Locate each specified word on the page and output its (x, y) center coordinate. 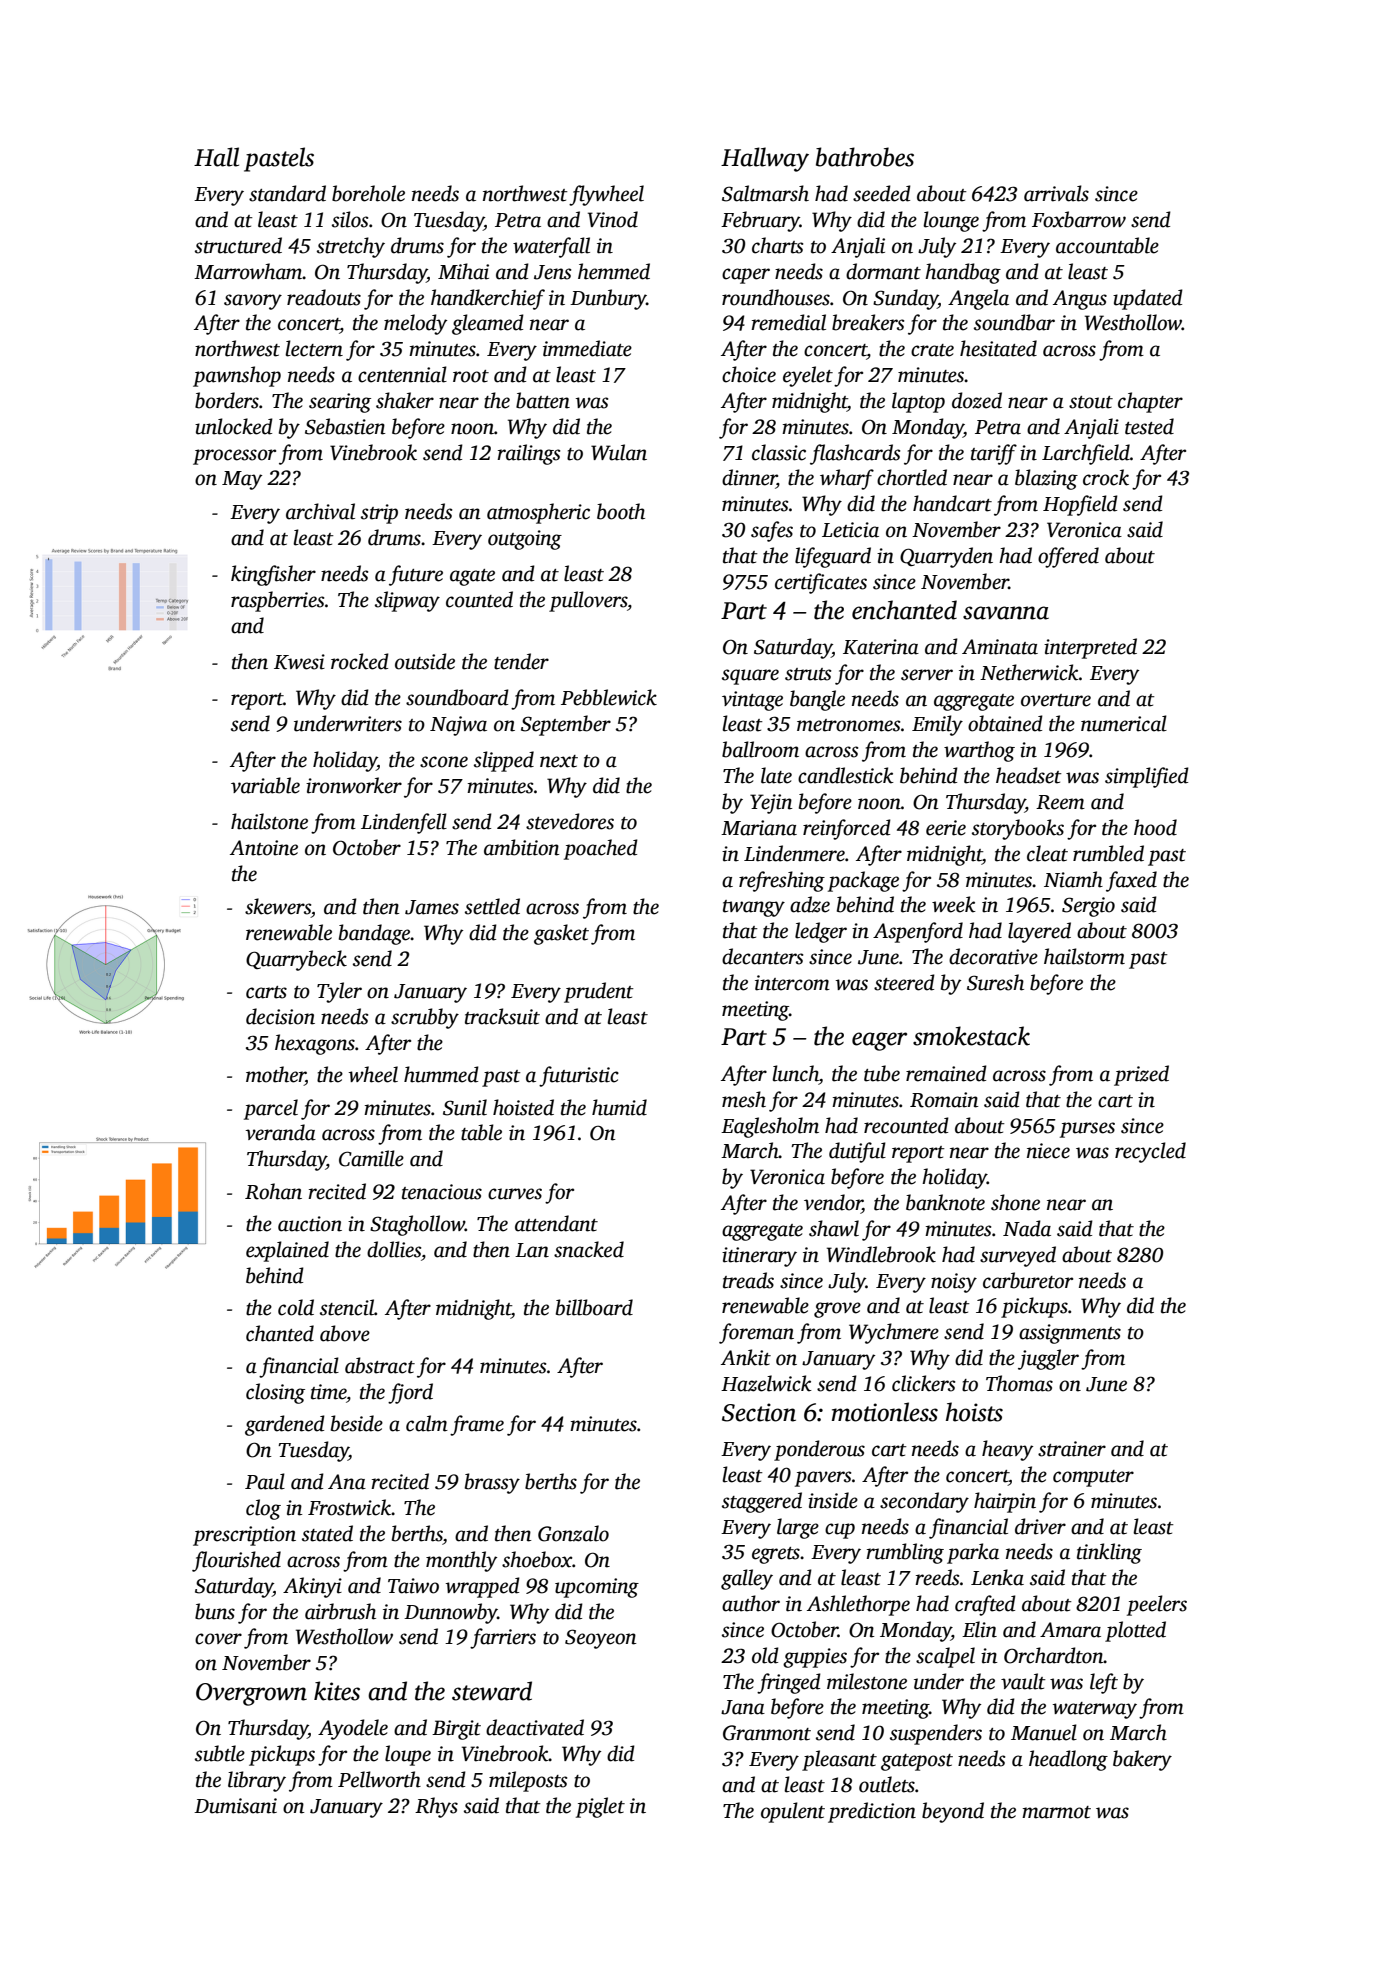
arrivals (1056, 193)
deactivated (535, 1727)
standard (287, 193)
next (559, 761)
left (1104, 1683)
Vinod (613, 219)
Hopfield (1080, 505)
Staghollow (417, 1225)
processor (234, 457)
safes (772, 531)
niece (1048, 1151)
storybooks (1018, 829)
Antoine (264, 848)
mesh (744, 1099)
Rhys (436, 1807)
